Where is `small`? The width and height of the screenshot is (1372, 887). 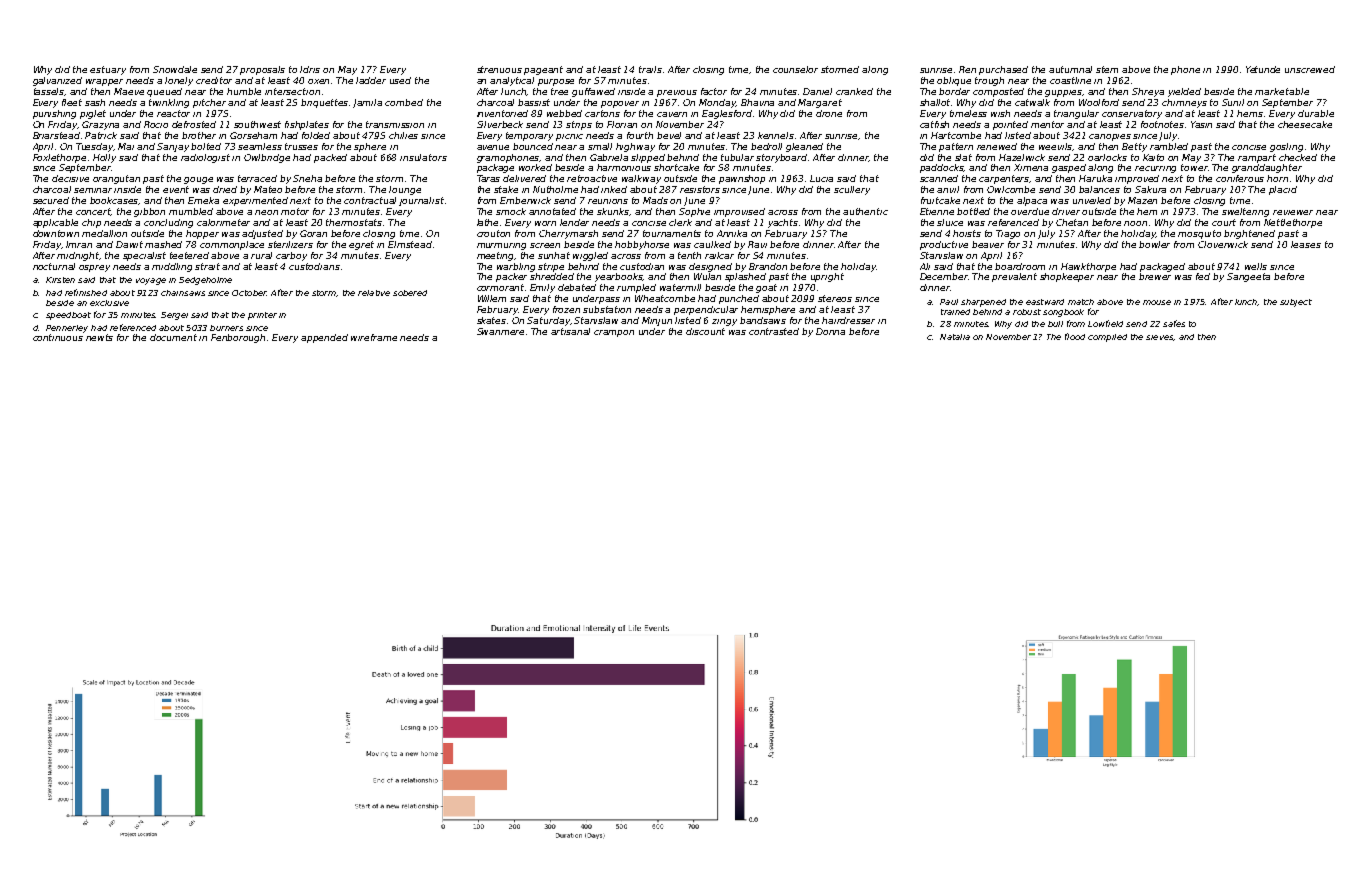
small is located at coordinates (600, 146).
